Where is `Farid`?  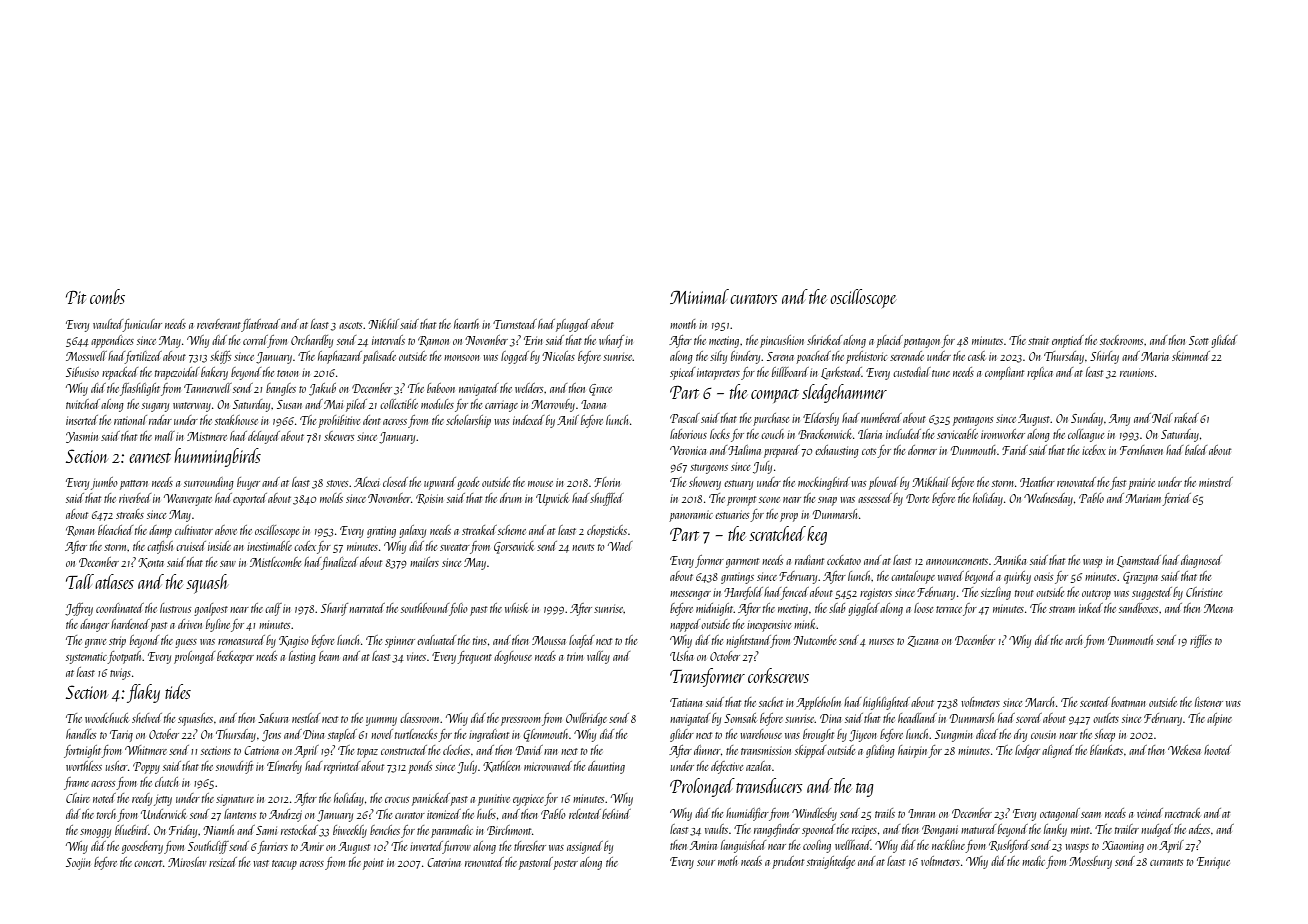 Farid is located at coordinates (1015, 450).
